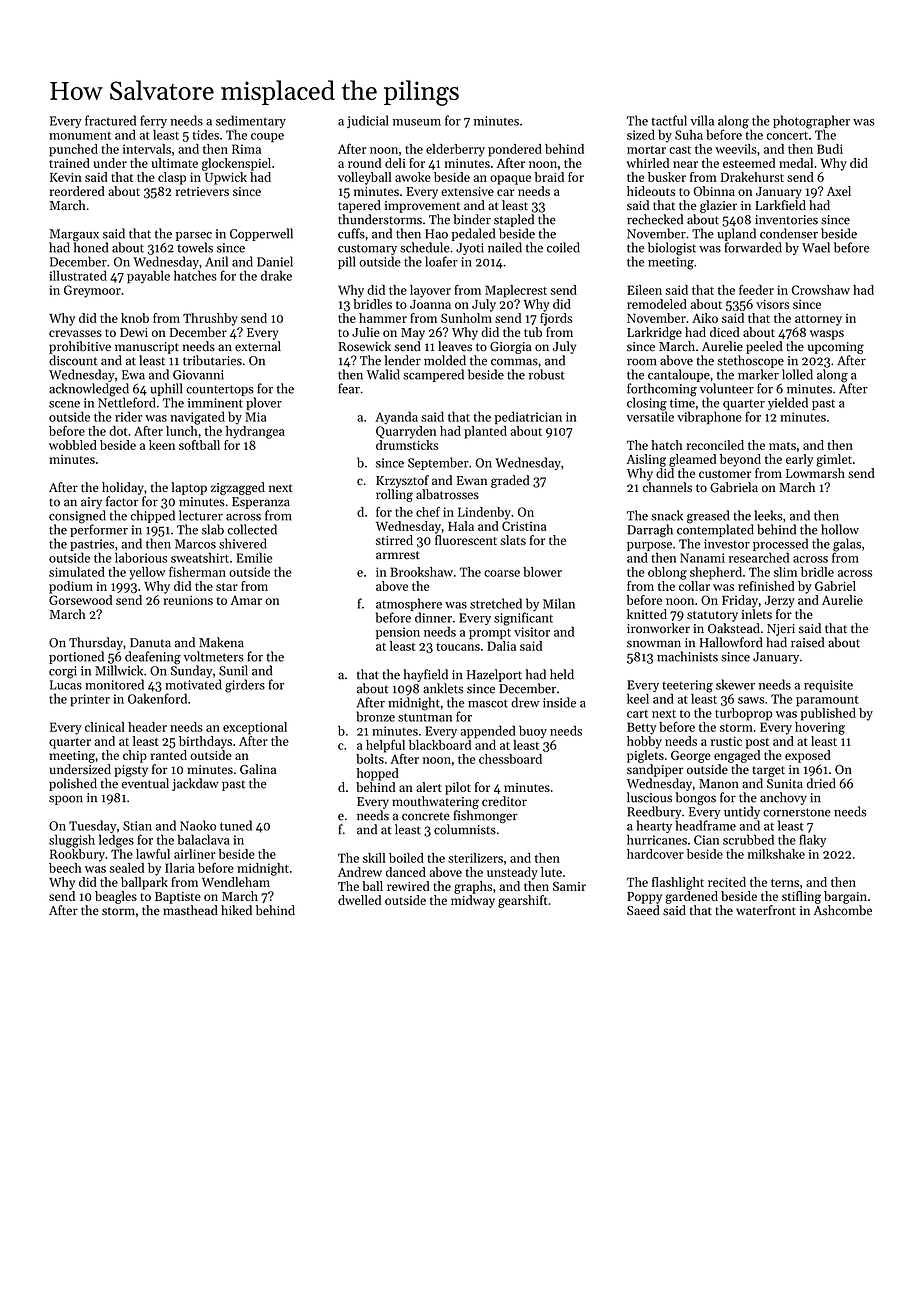 Image resolution: width=924 pixels, height=1308 pixels. I want to click on requisite, so click(828, 686).
